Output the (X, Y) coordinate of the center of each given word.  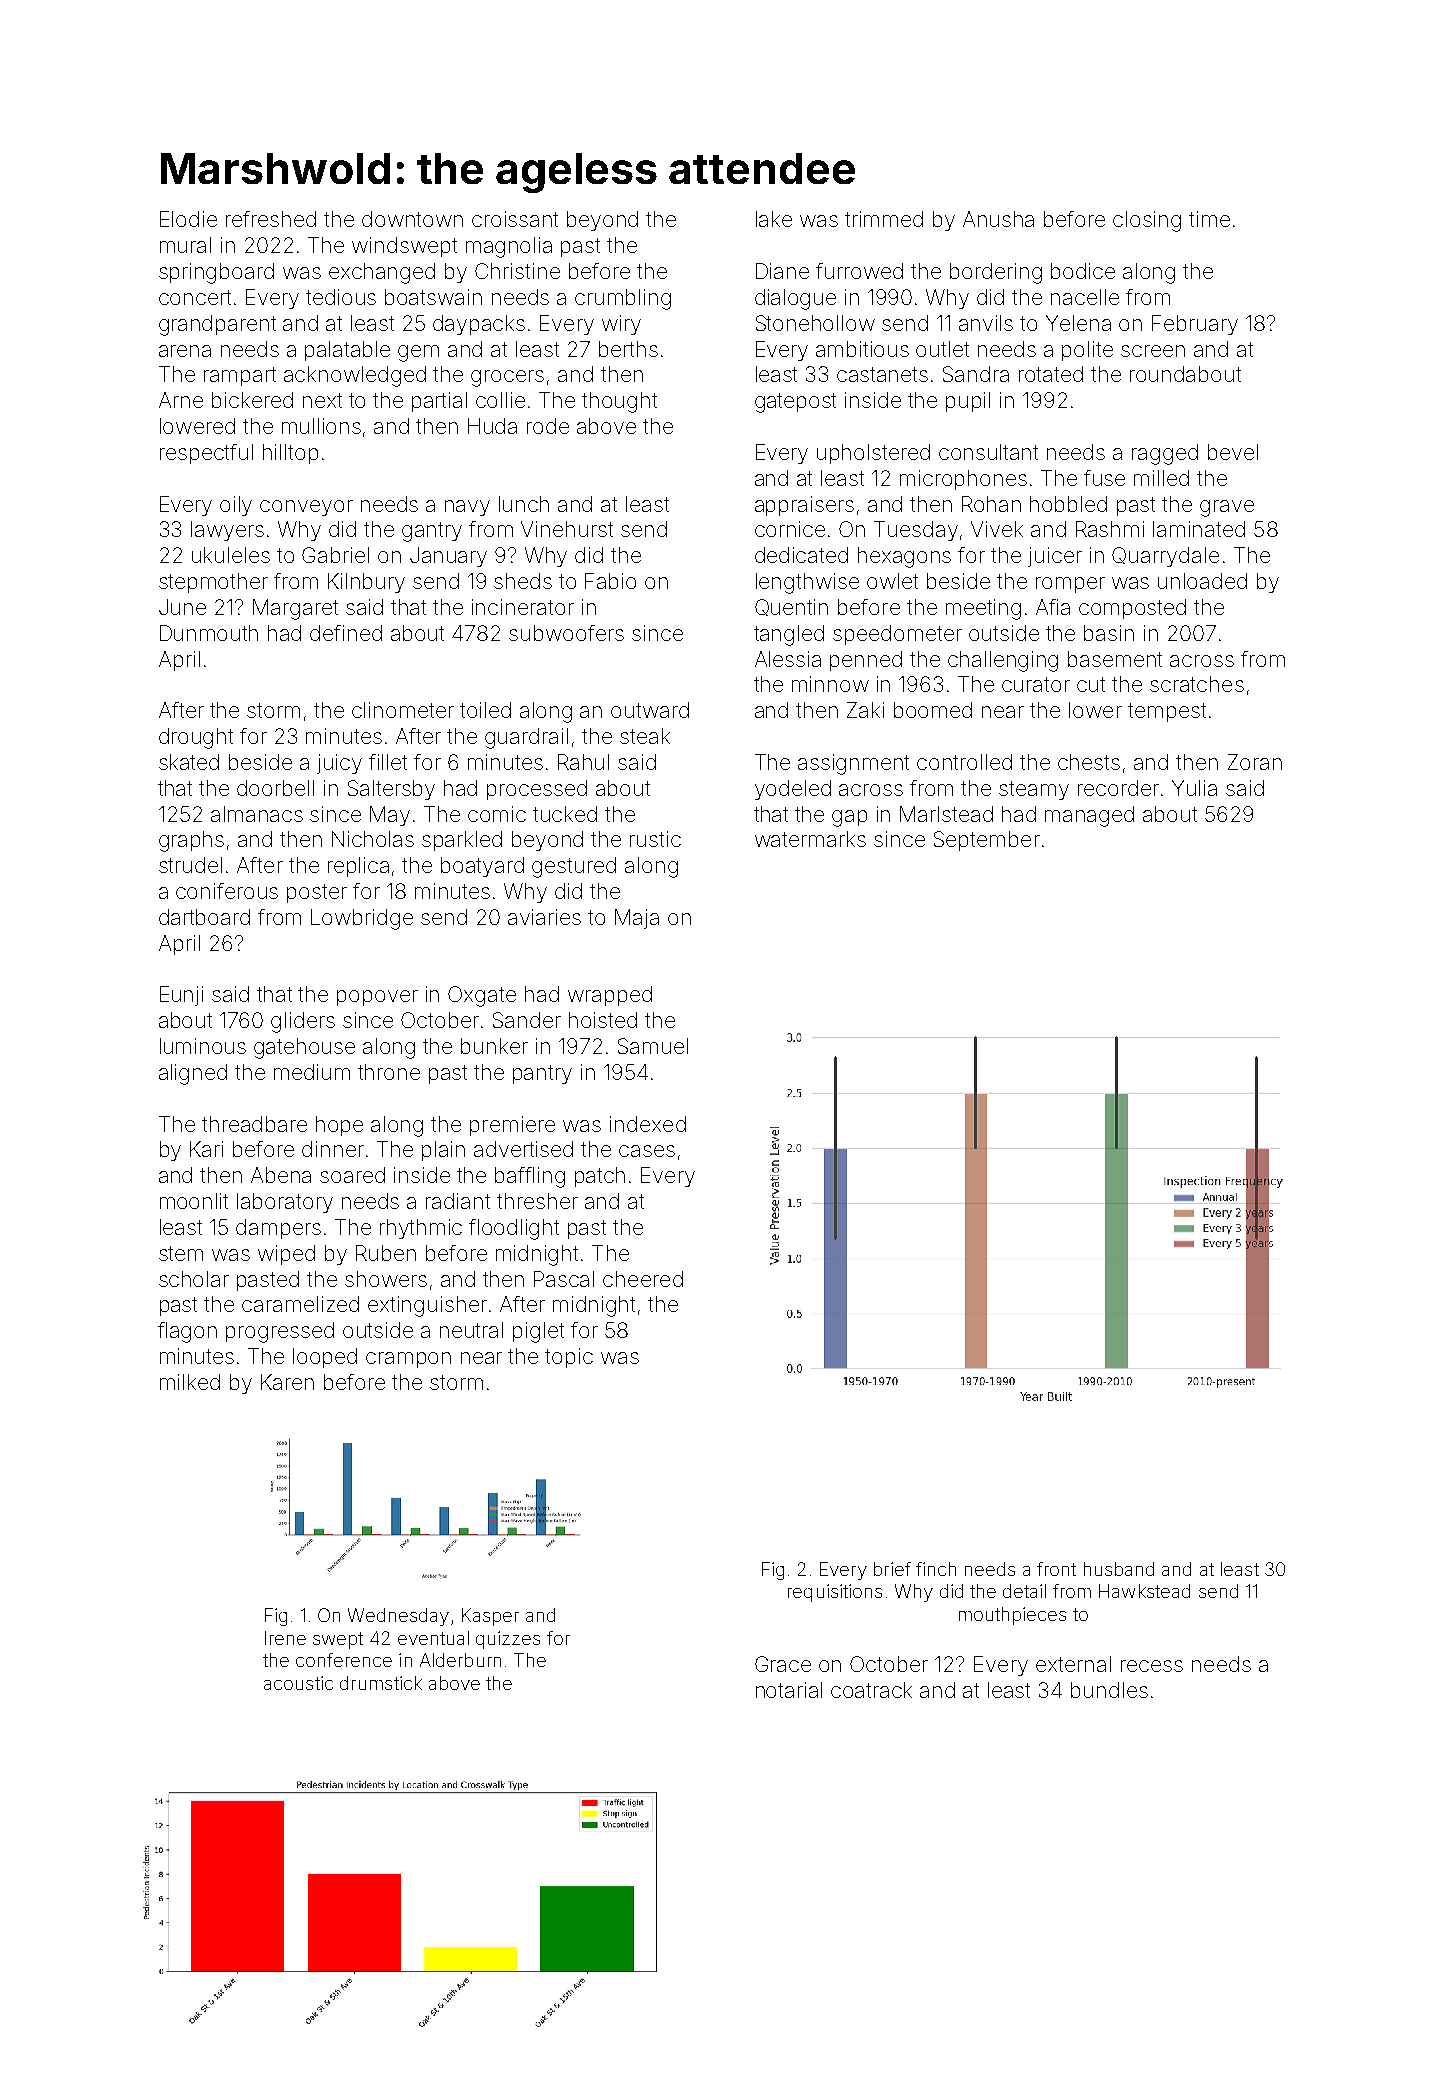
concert (195, 297)
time (1209, 219)
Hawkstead (1144, 1591)
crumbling (623, 299)
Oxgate (482, 996)
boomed (933, 710)
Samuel (653, 1046)
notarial (789, 1690)
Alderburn (460, 1660)
